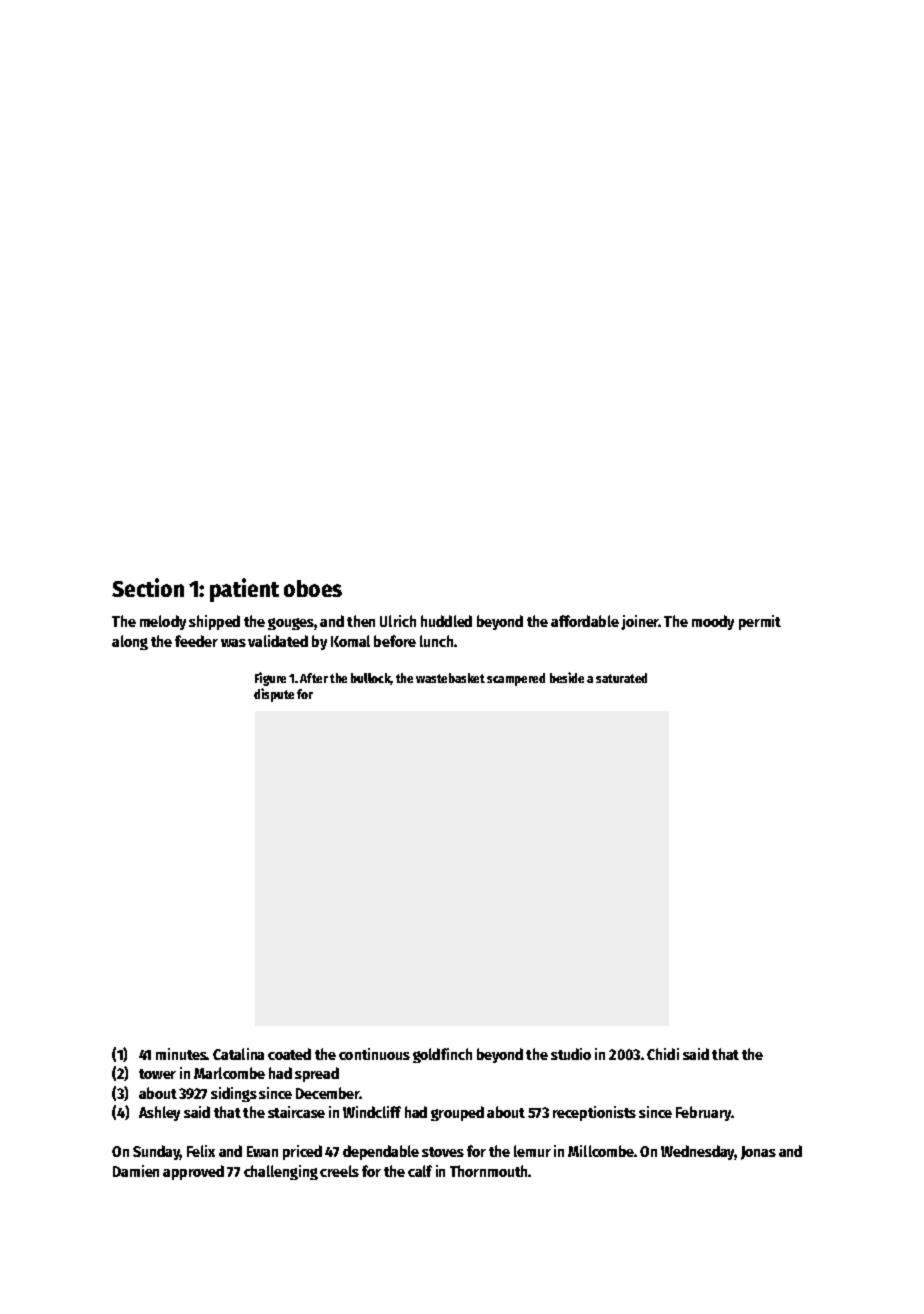 Image resolution: width=924 pixels, height=1314 pixels. What do you see at coordinates (374, 1054) in the screenshot?
I see `continuous` at bounding box center [374, 1054].
